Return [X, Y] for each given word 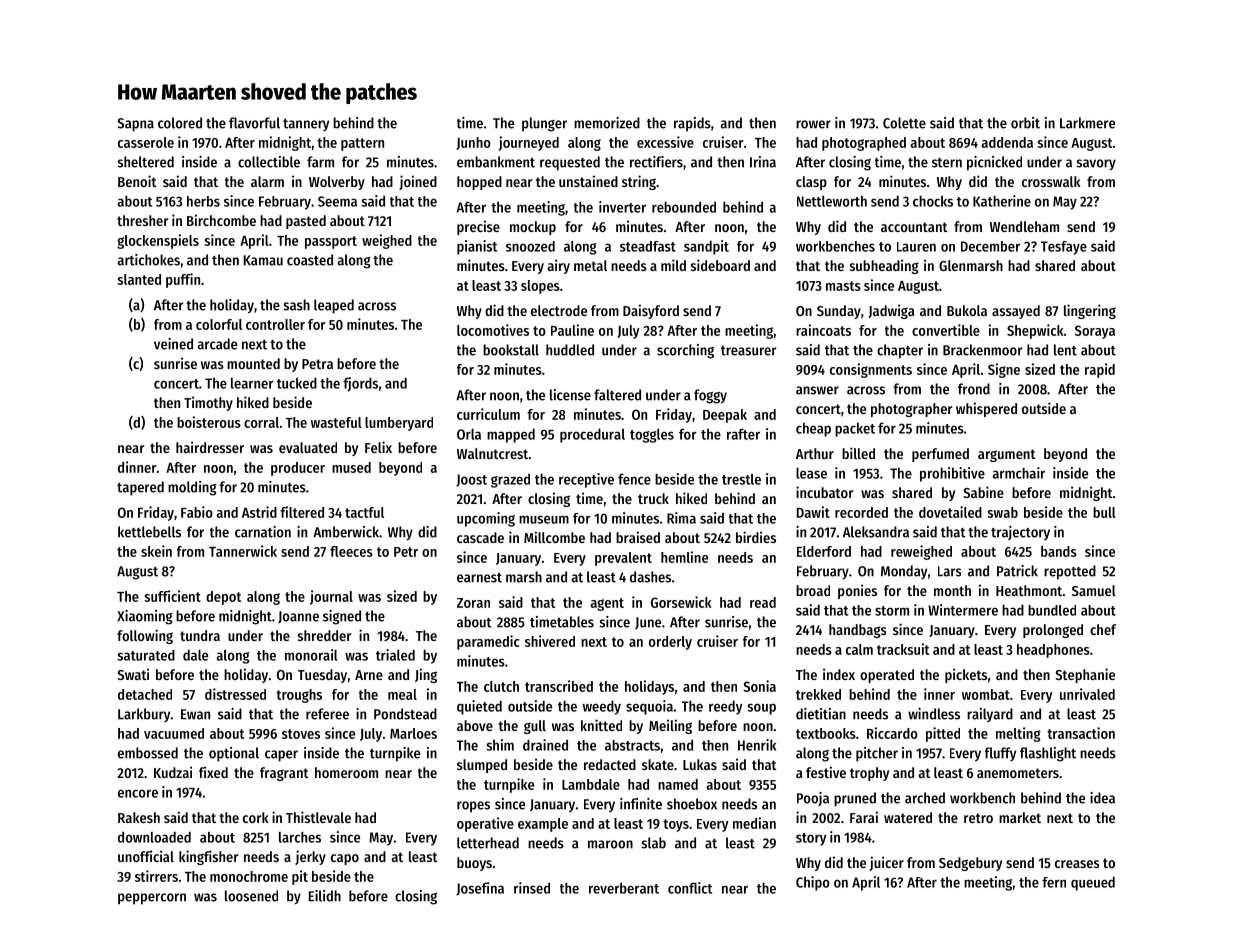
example [543, 825]
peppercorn [152, 899]
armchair [1018, 473]
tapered [140, 488]
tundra [200, 635]
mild [673, 265]
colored [180, 123]
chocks [933, 201]
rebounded [684, 207]
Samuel [1094, 590]
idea [1102, 798]
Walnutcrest [492, 453]
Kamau [263, 260]
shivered [550, 641]
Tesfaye [1064, 248]
